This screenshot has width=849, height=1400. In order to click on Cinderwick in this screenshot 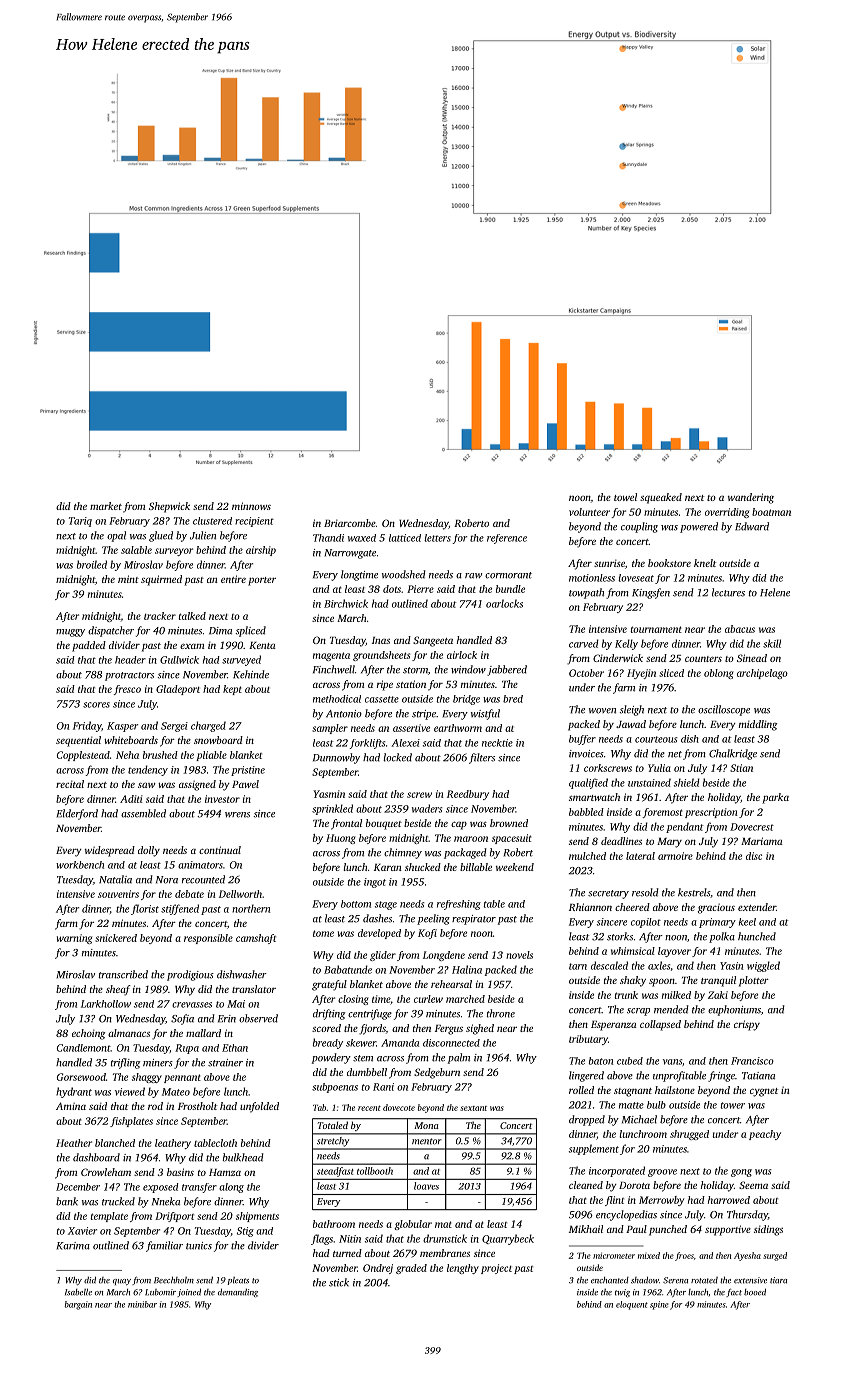, I will do `click(618, 658)`.
